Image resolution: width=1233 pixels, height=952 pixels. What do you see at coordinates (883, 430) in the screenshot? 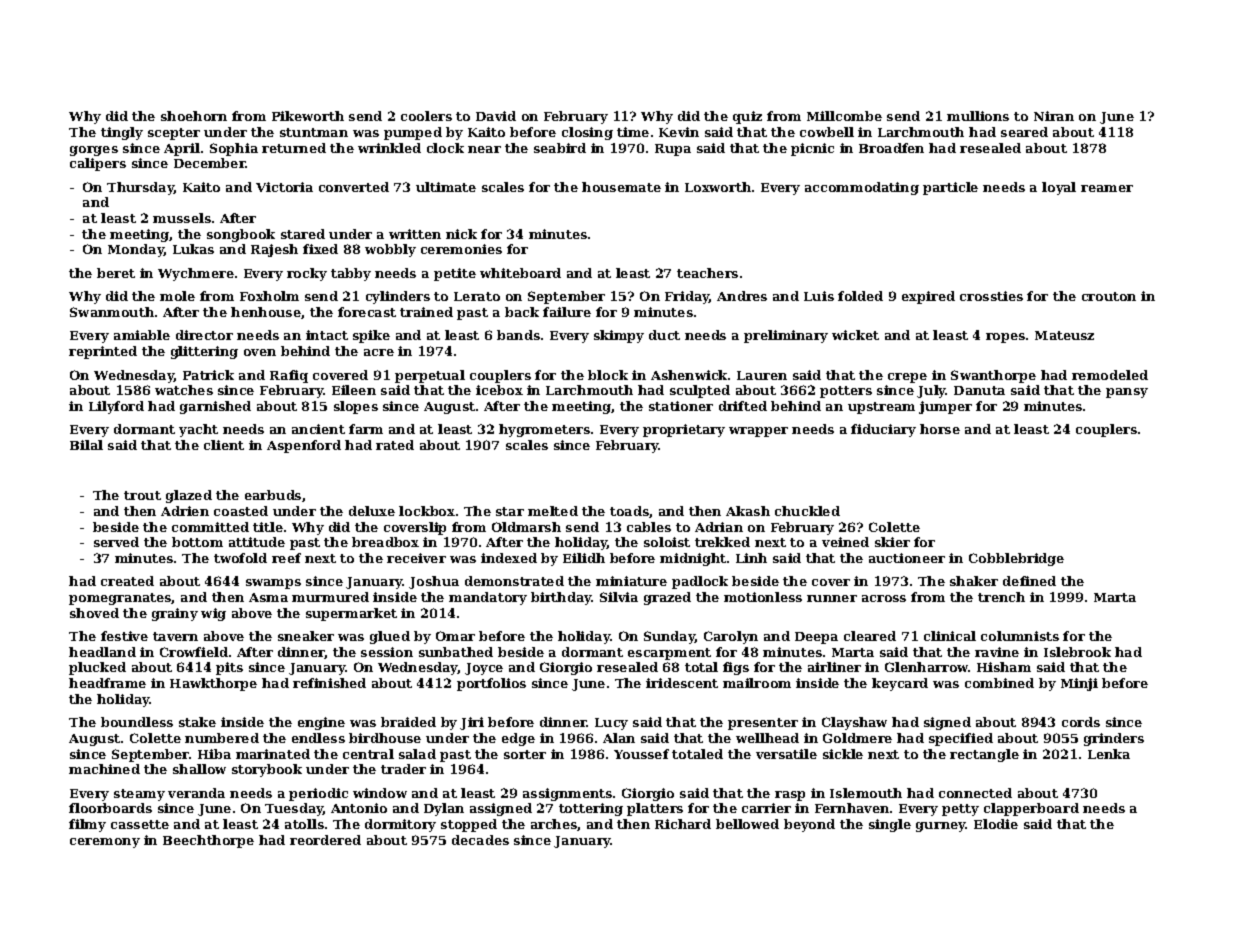
I see `fiduciary` at bounding box center [883, 430].
